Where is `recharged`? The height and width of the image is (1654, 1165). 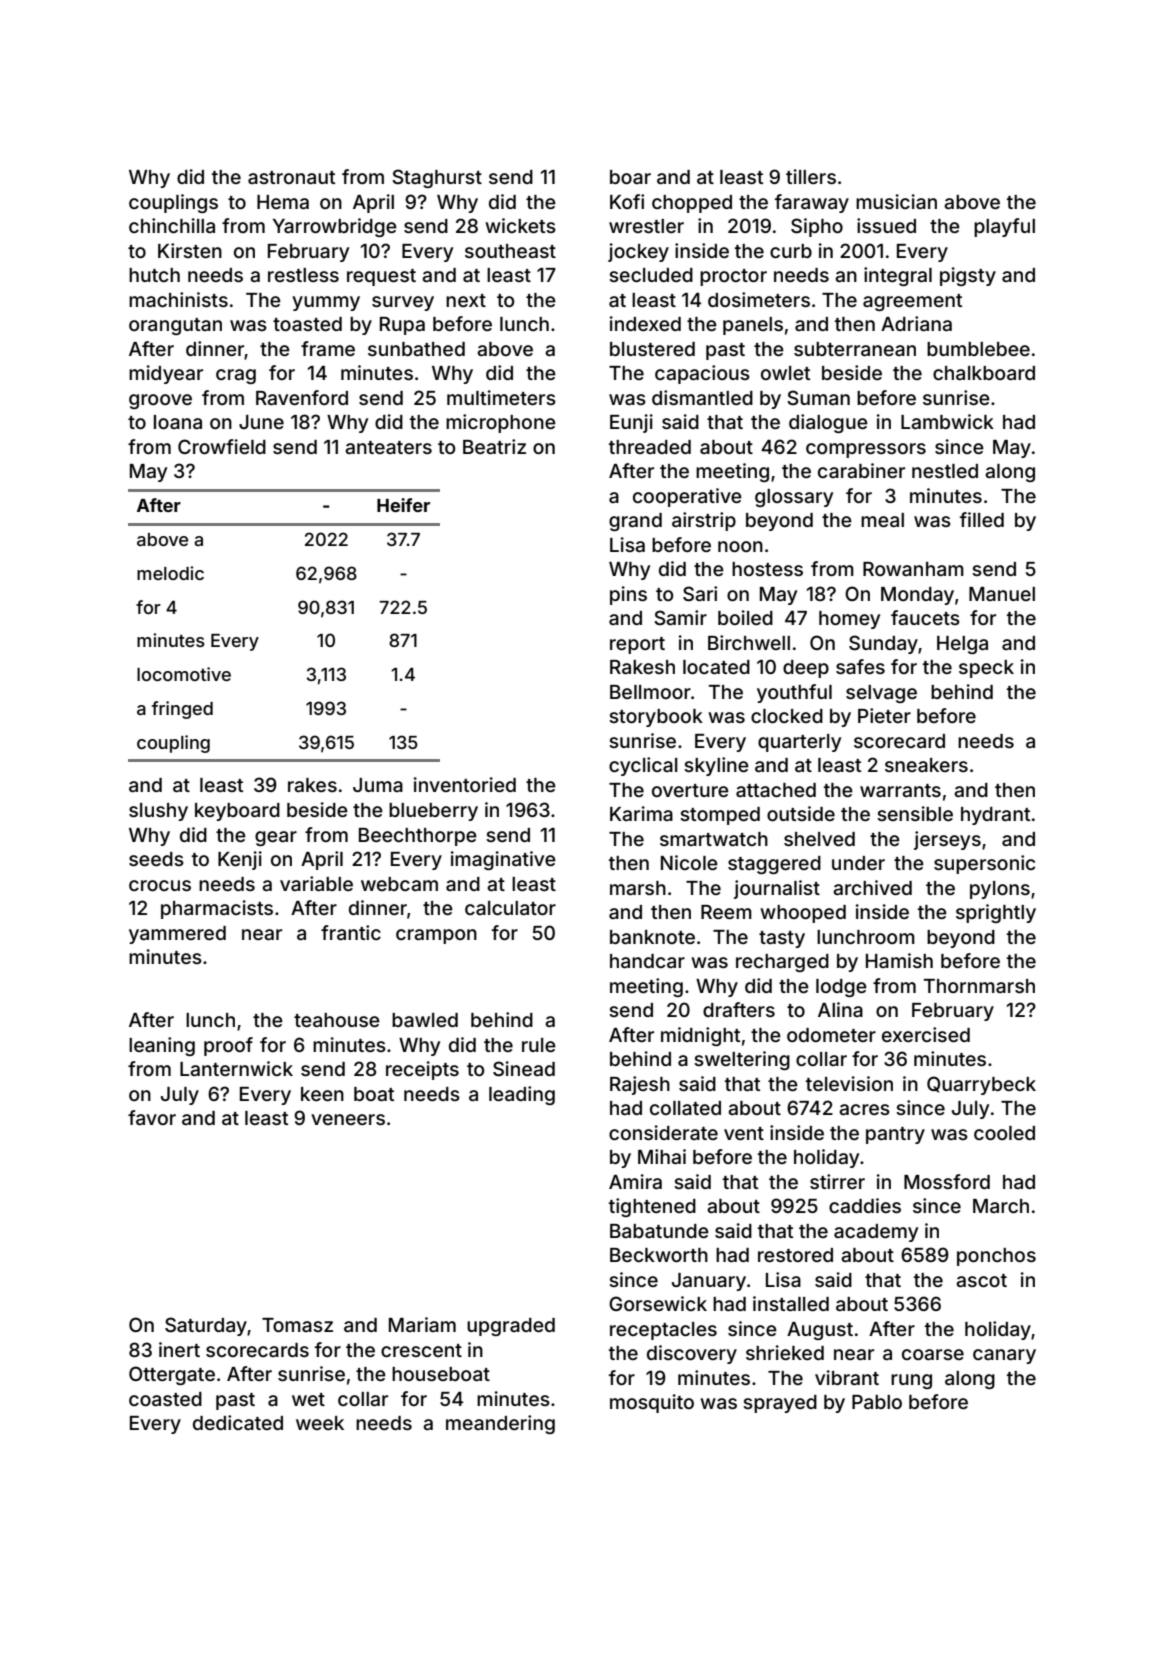
recharged is located at coordinates (782, 963).
